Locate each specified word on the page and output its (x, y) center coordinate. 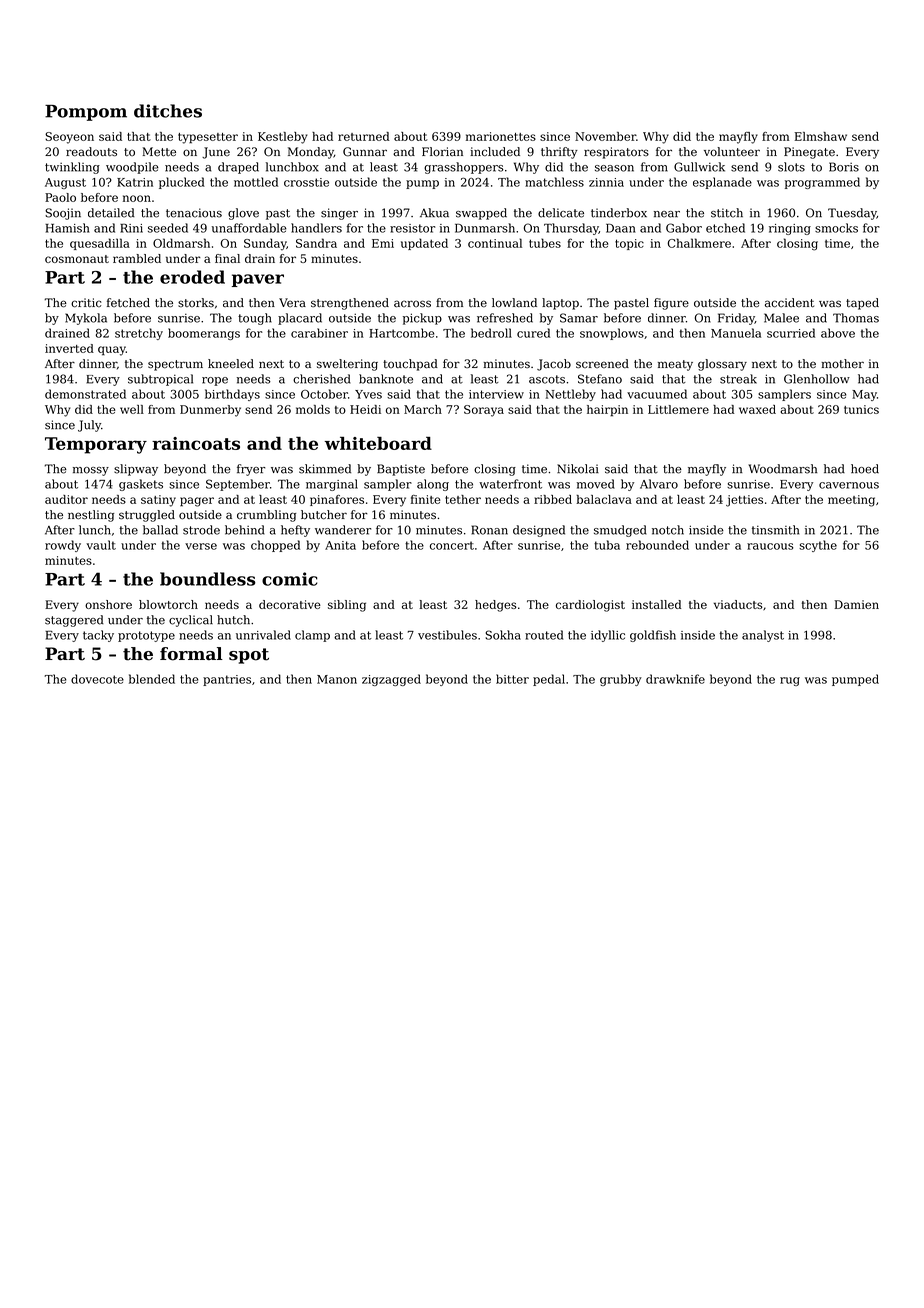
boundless (208, 579)
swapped (481, 214)
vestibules (447, 635)
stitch (727, 213)
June (216, 153)
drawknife (675, 679)
